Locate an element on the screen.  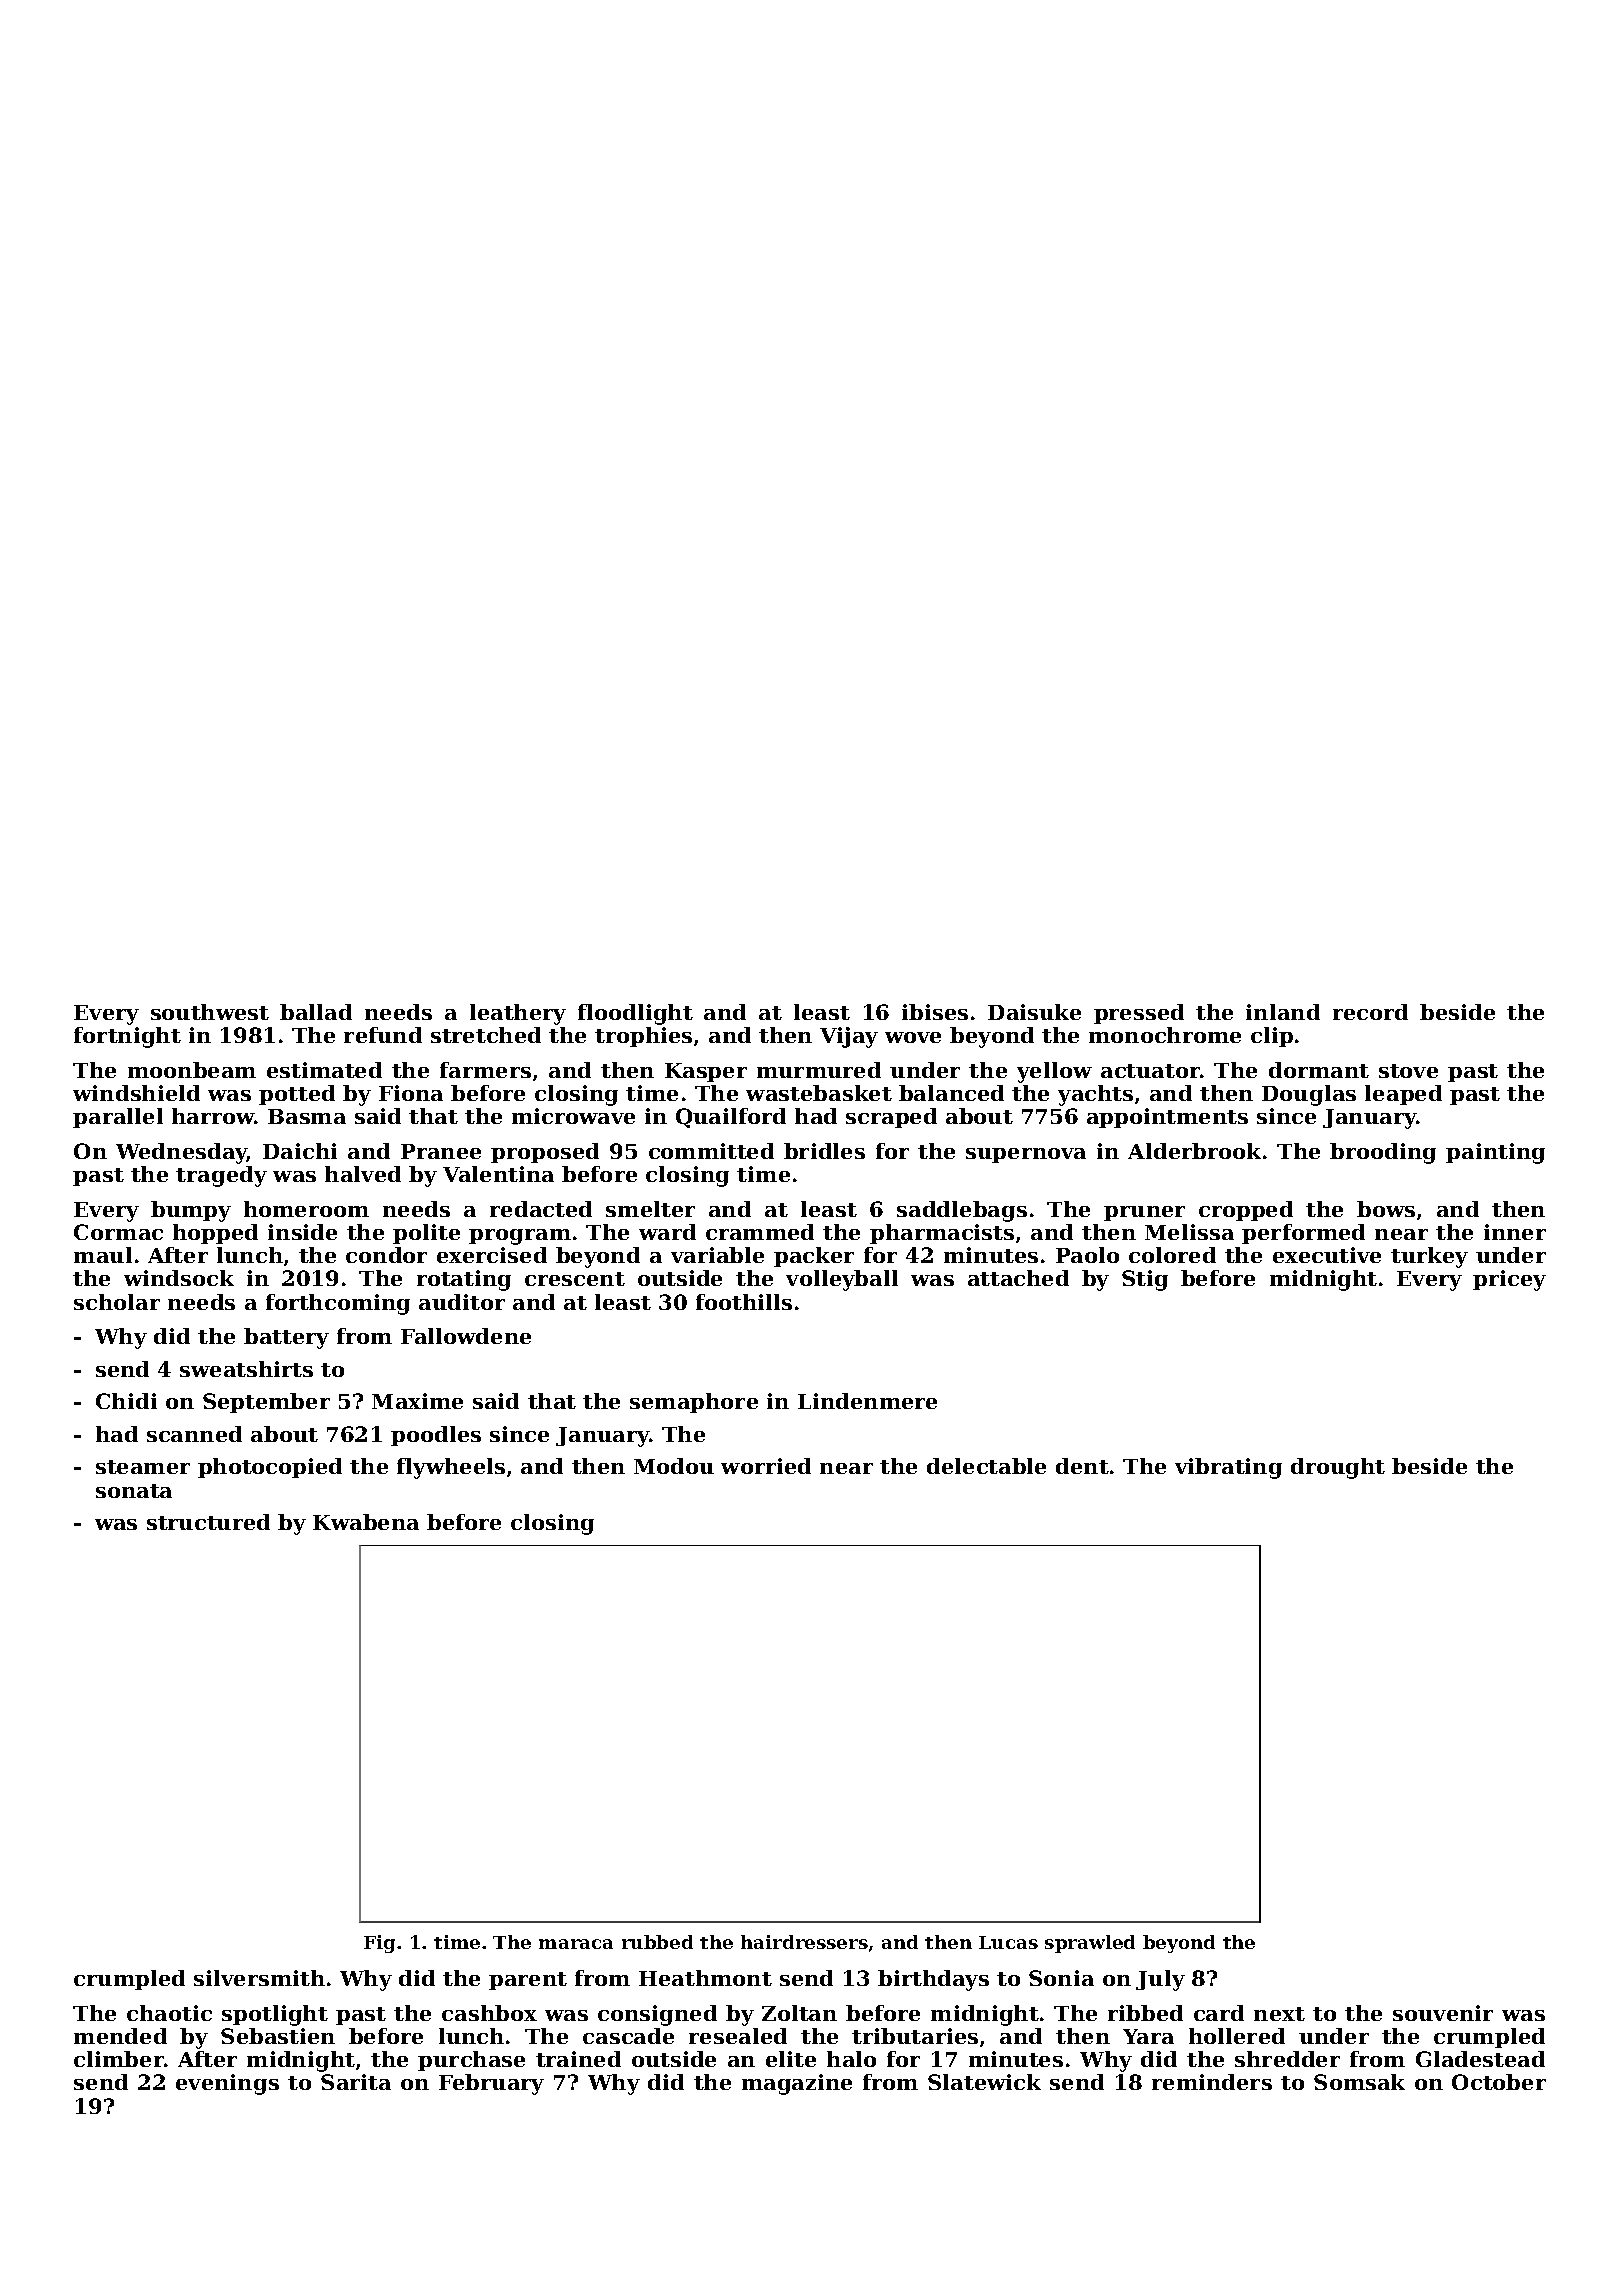
drought is located at coordinates (1338, 1468).
